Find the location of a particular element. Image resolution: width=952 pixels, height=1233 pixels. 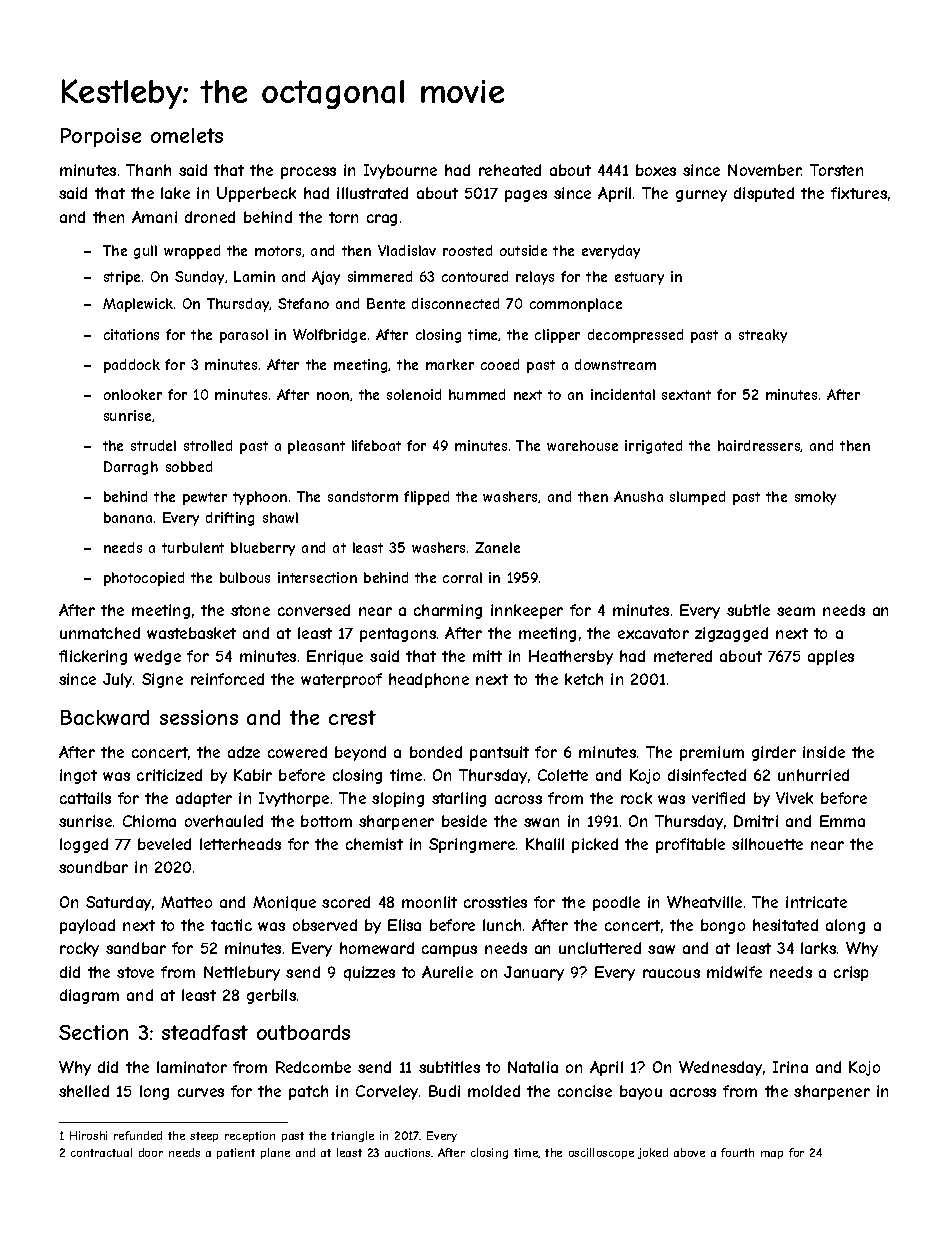

Wheatville is located at coordinates (704, 902).
